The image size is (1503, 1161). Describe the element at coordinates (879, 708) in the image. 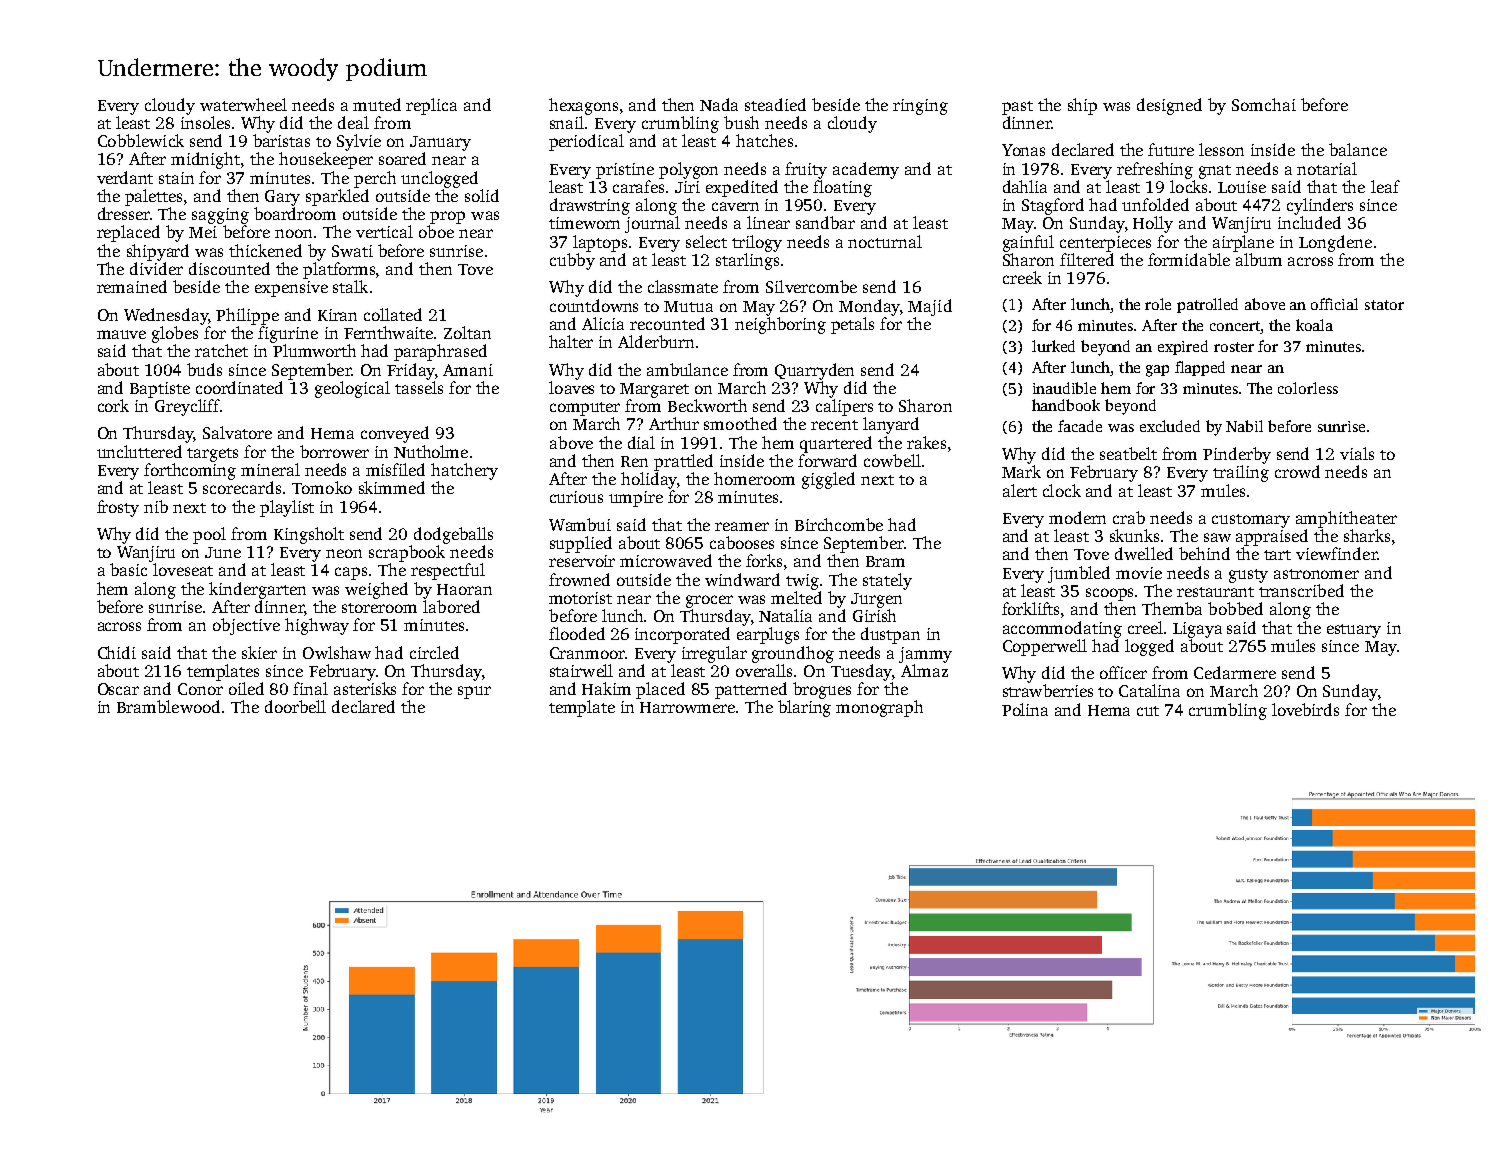

I see `monograph` at that location.
